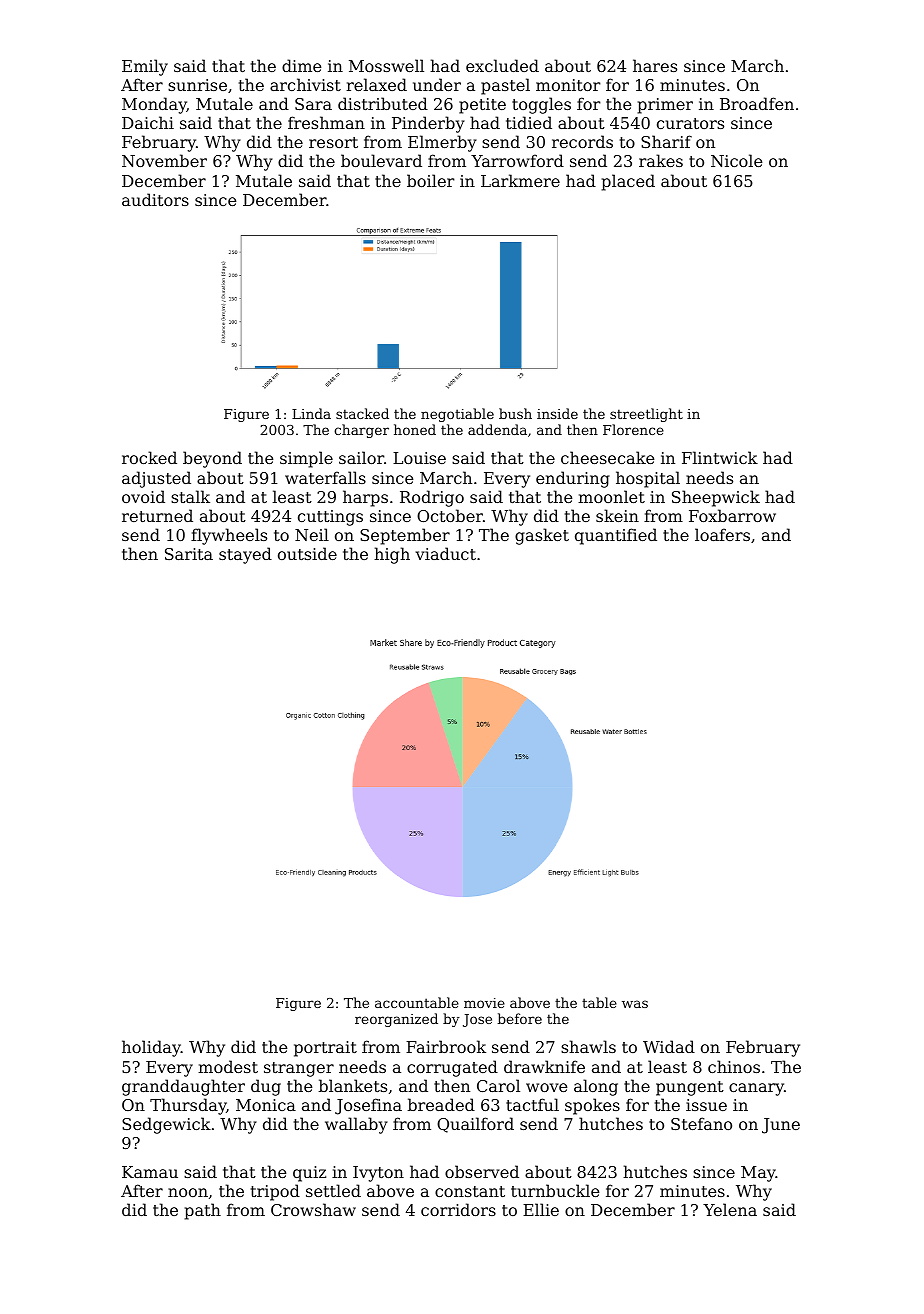 The width and height of the screenshot is (924, 1314). I want to click on excluded, so click(502, 65).
